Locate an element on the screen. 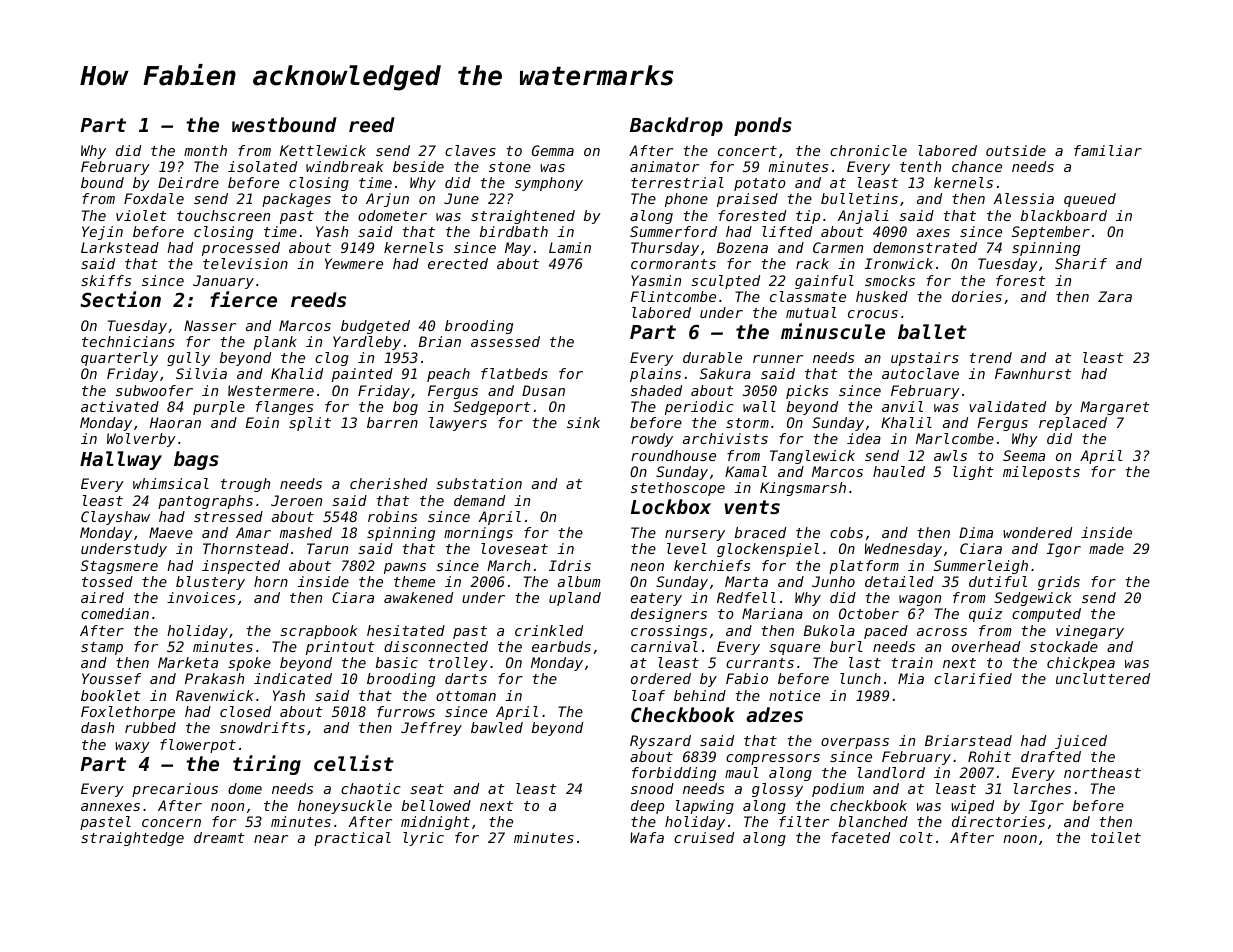 The height and width of the screenshot is (952, 1233). Dusan is located at coordinates (543, 390).
